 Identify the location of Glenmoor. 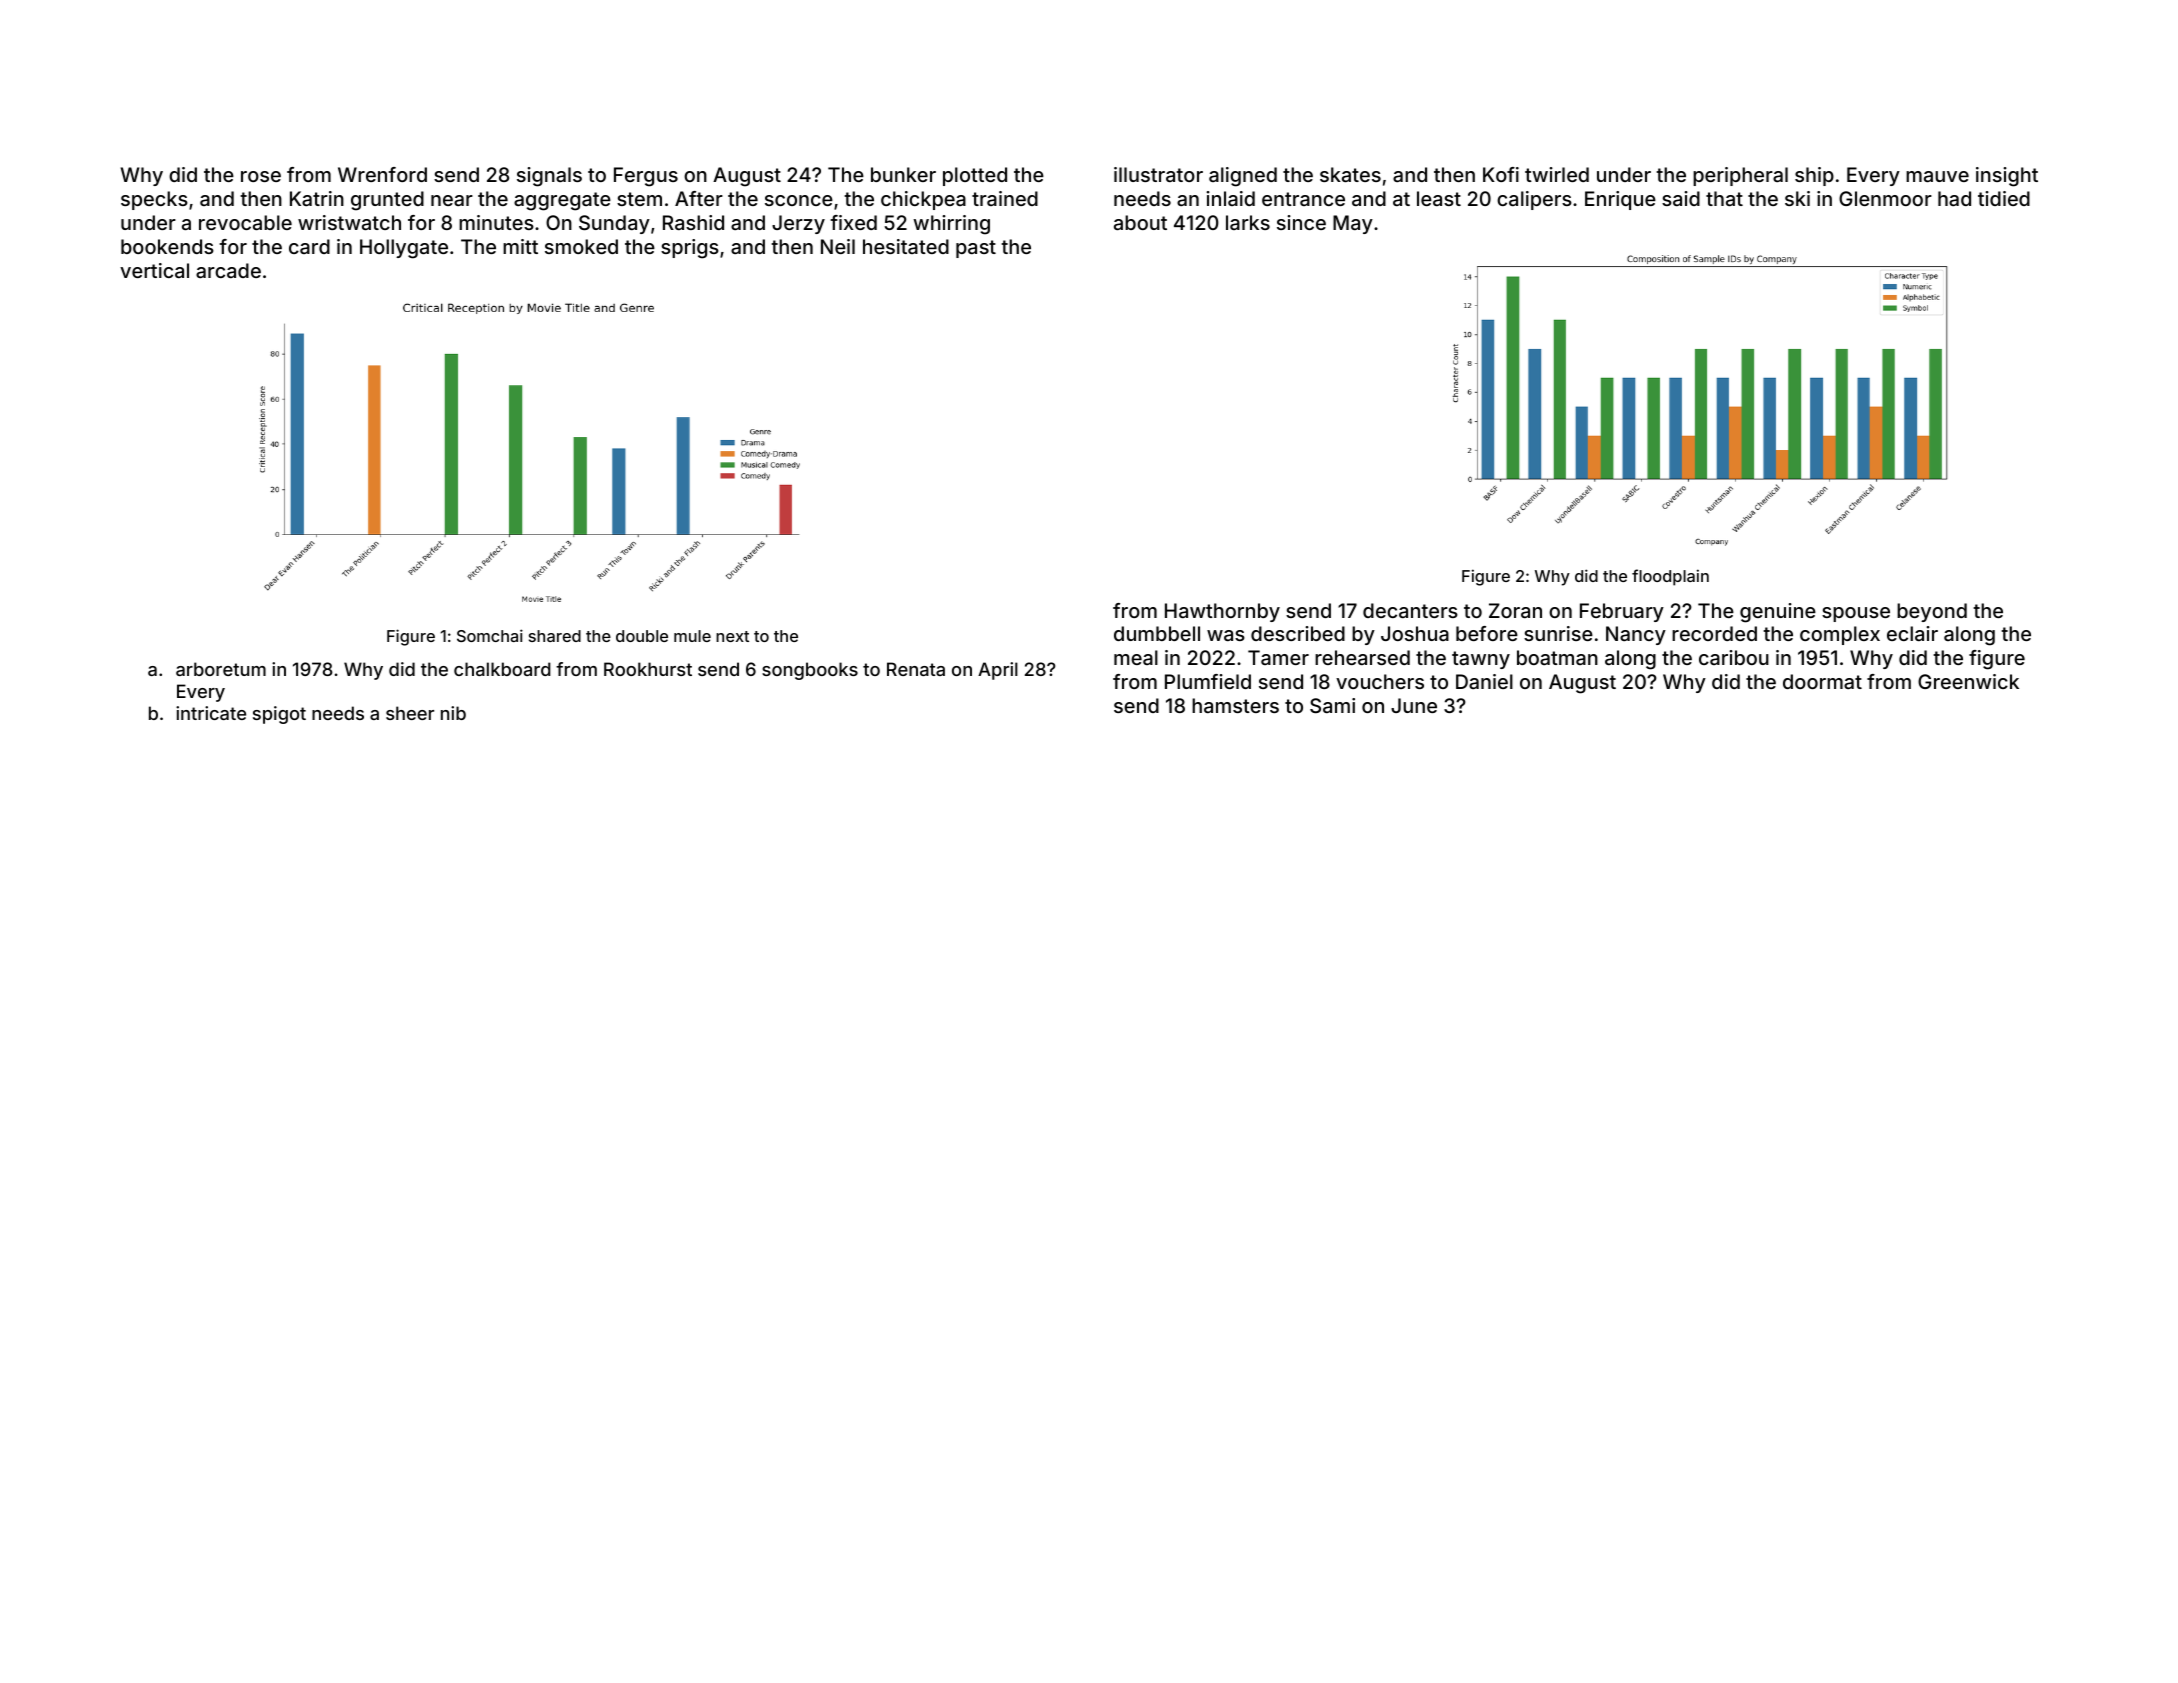
(1885, 198).
